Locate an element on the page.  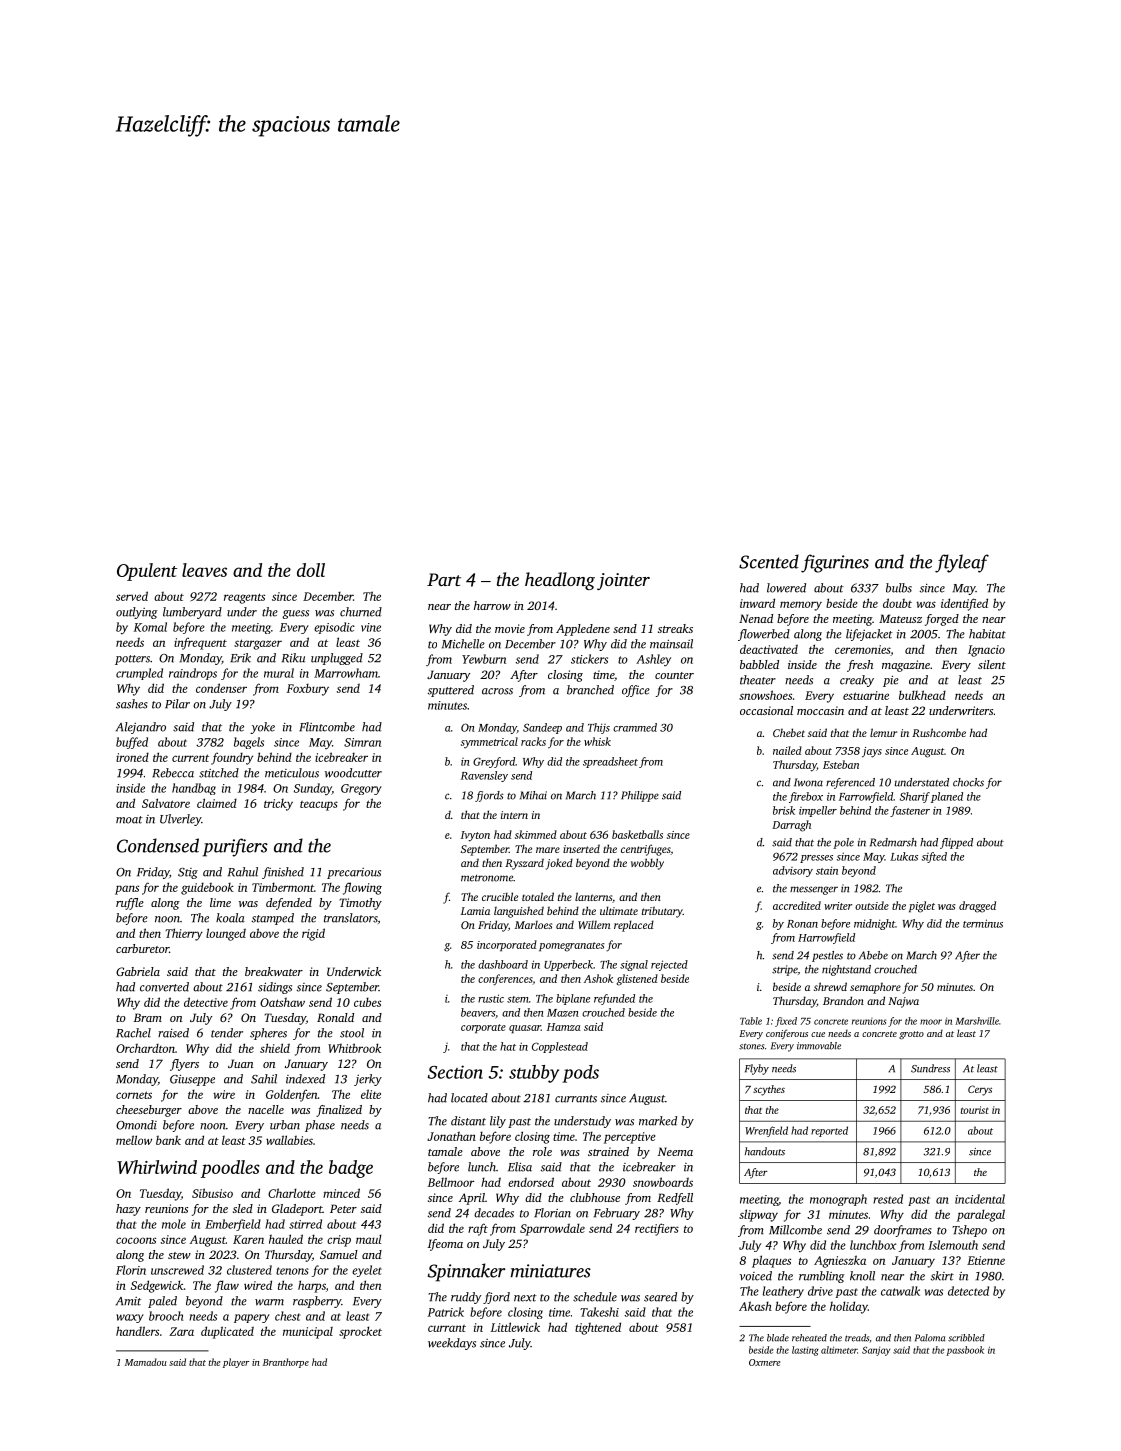
weekdays is located at coordinates (452, 1344).
